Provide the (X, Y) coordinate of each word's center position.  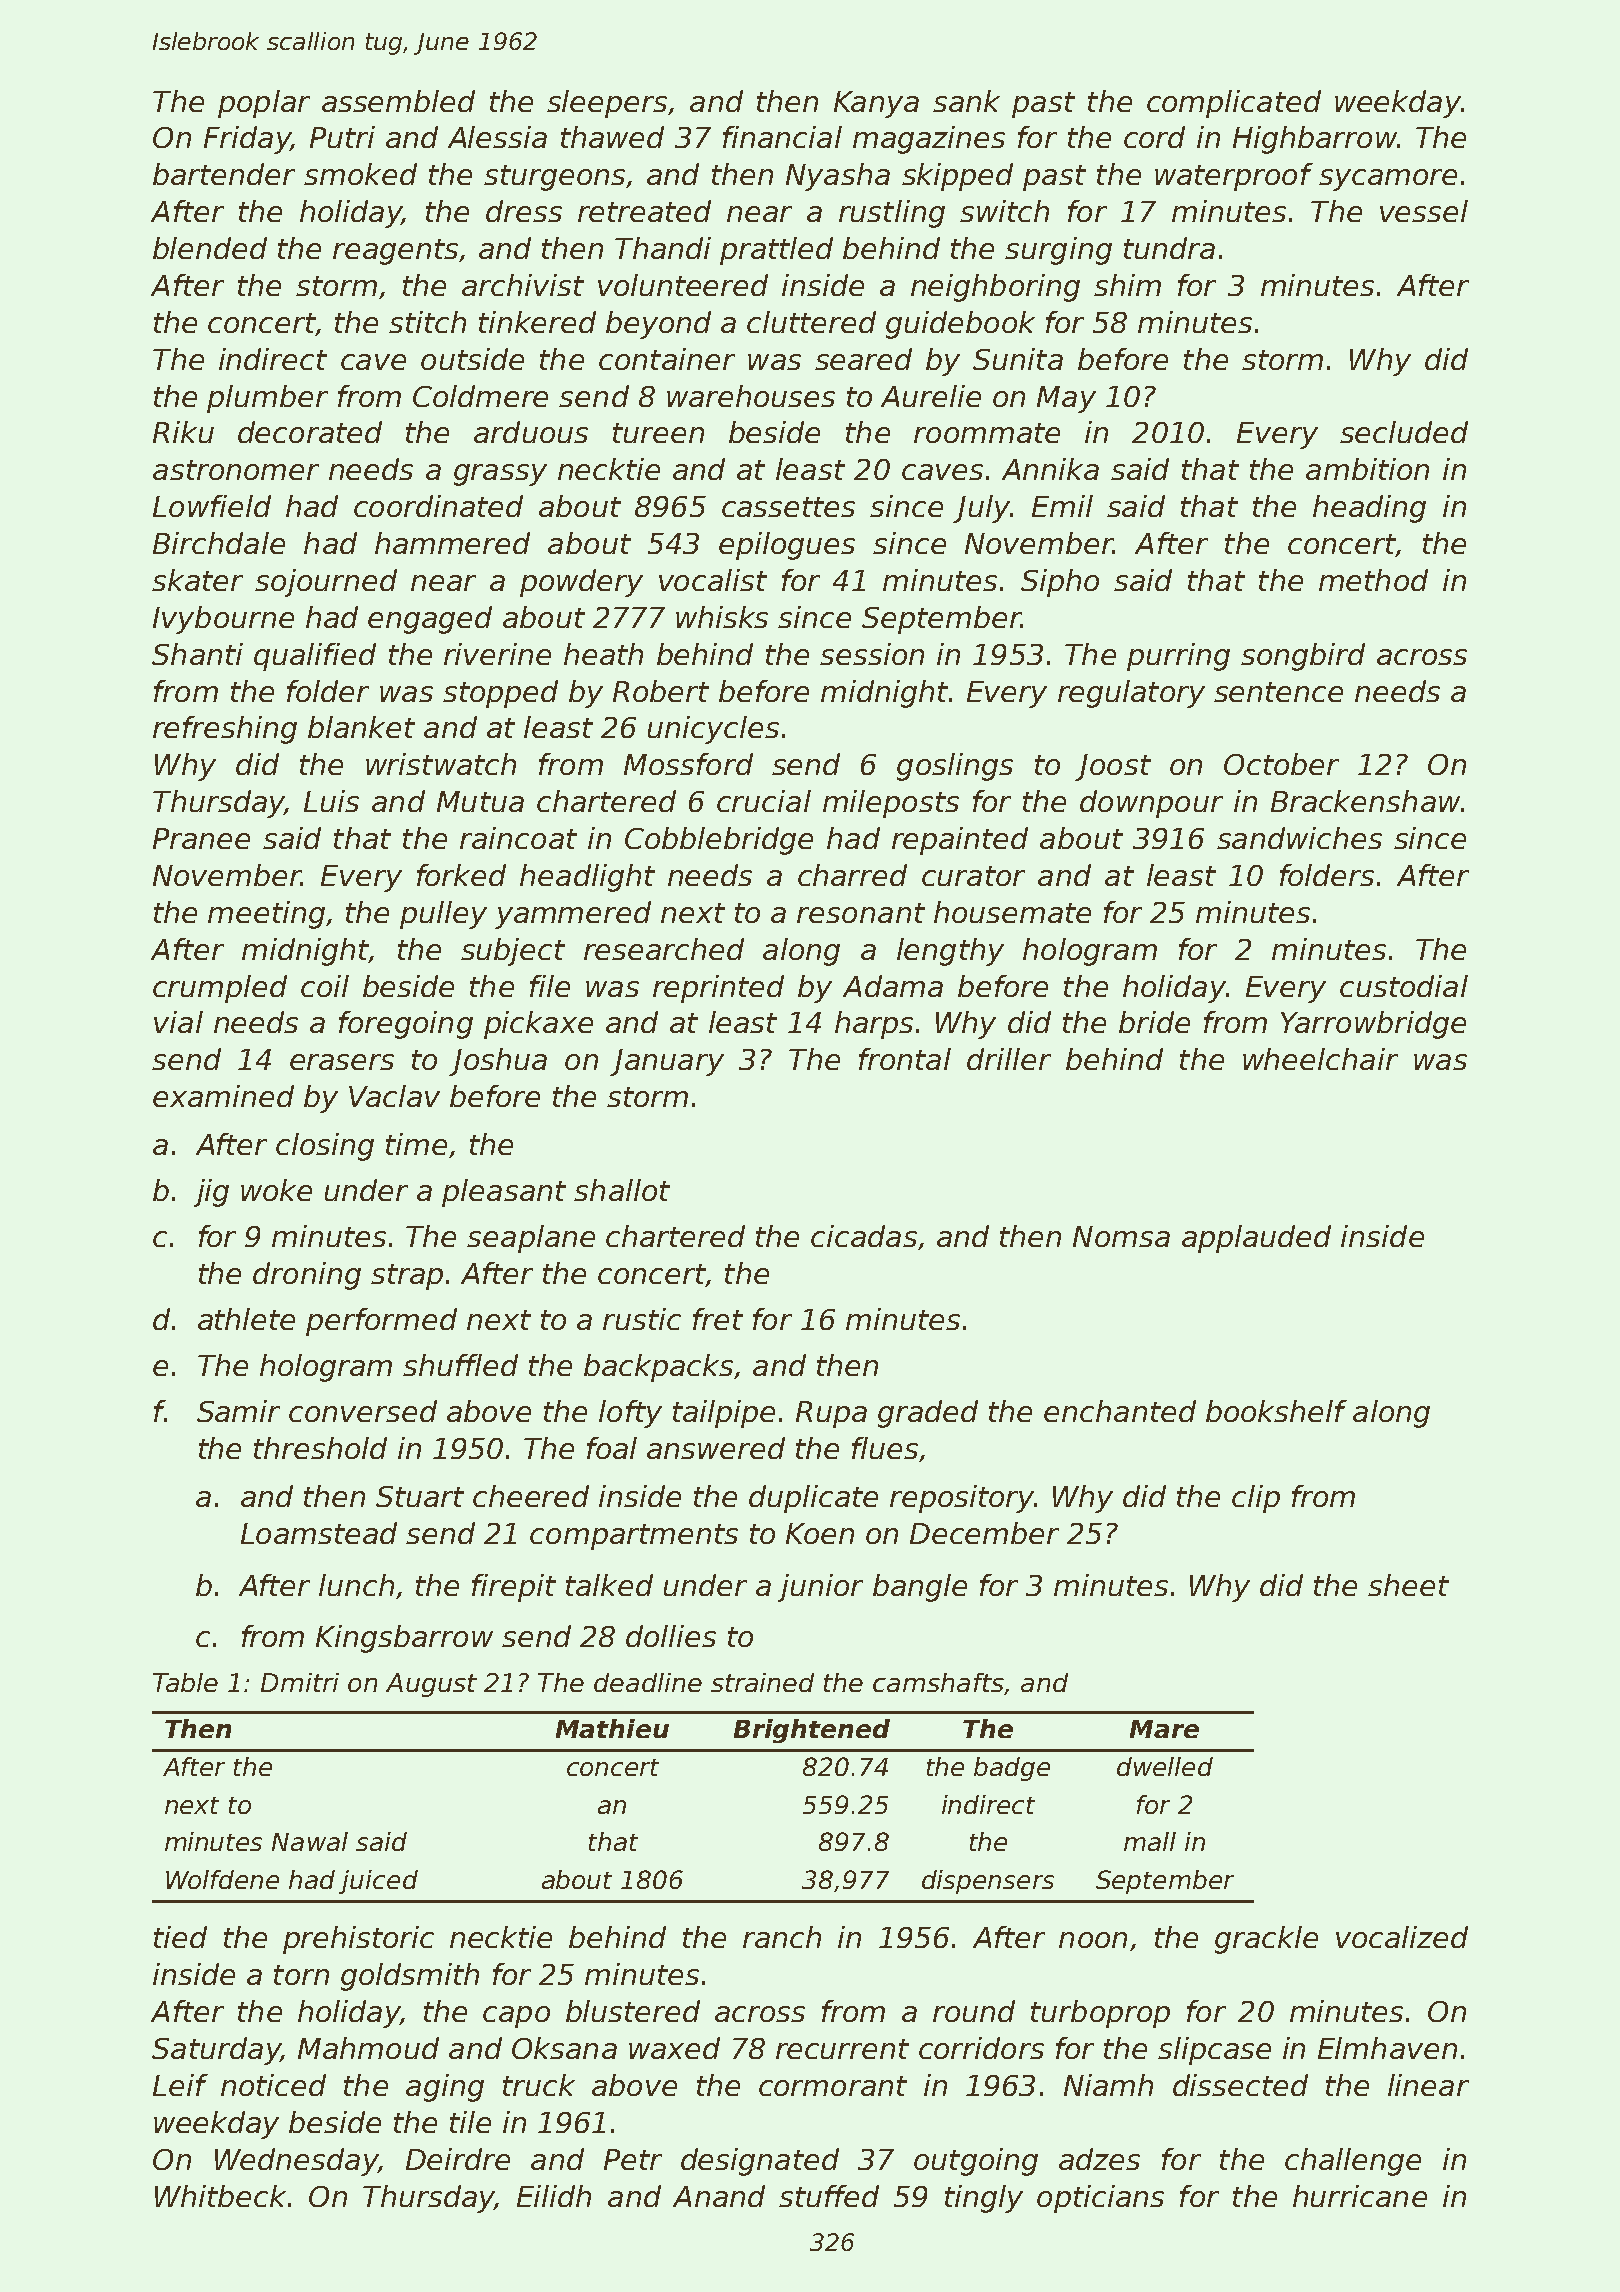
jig (211, 1193)
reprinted (718, 989)
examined (223, 1096)
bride (1154, 1022)
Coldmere (480, 396)
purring (1178, 657)
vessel (1424, 211)
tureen (658, 433)
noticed (273, 2085)
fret (718, 1319)
